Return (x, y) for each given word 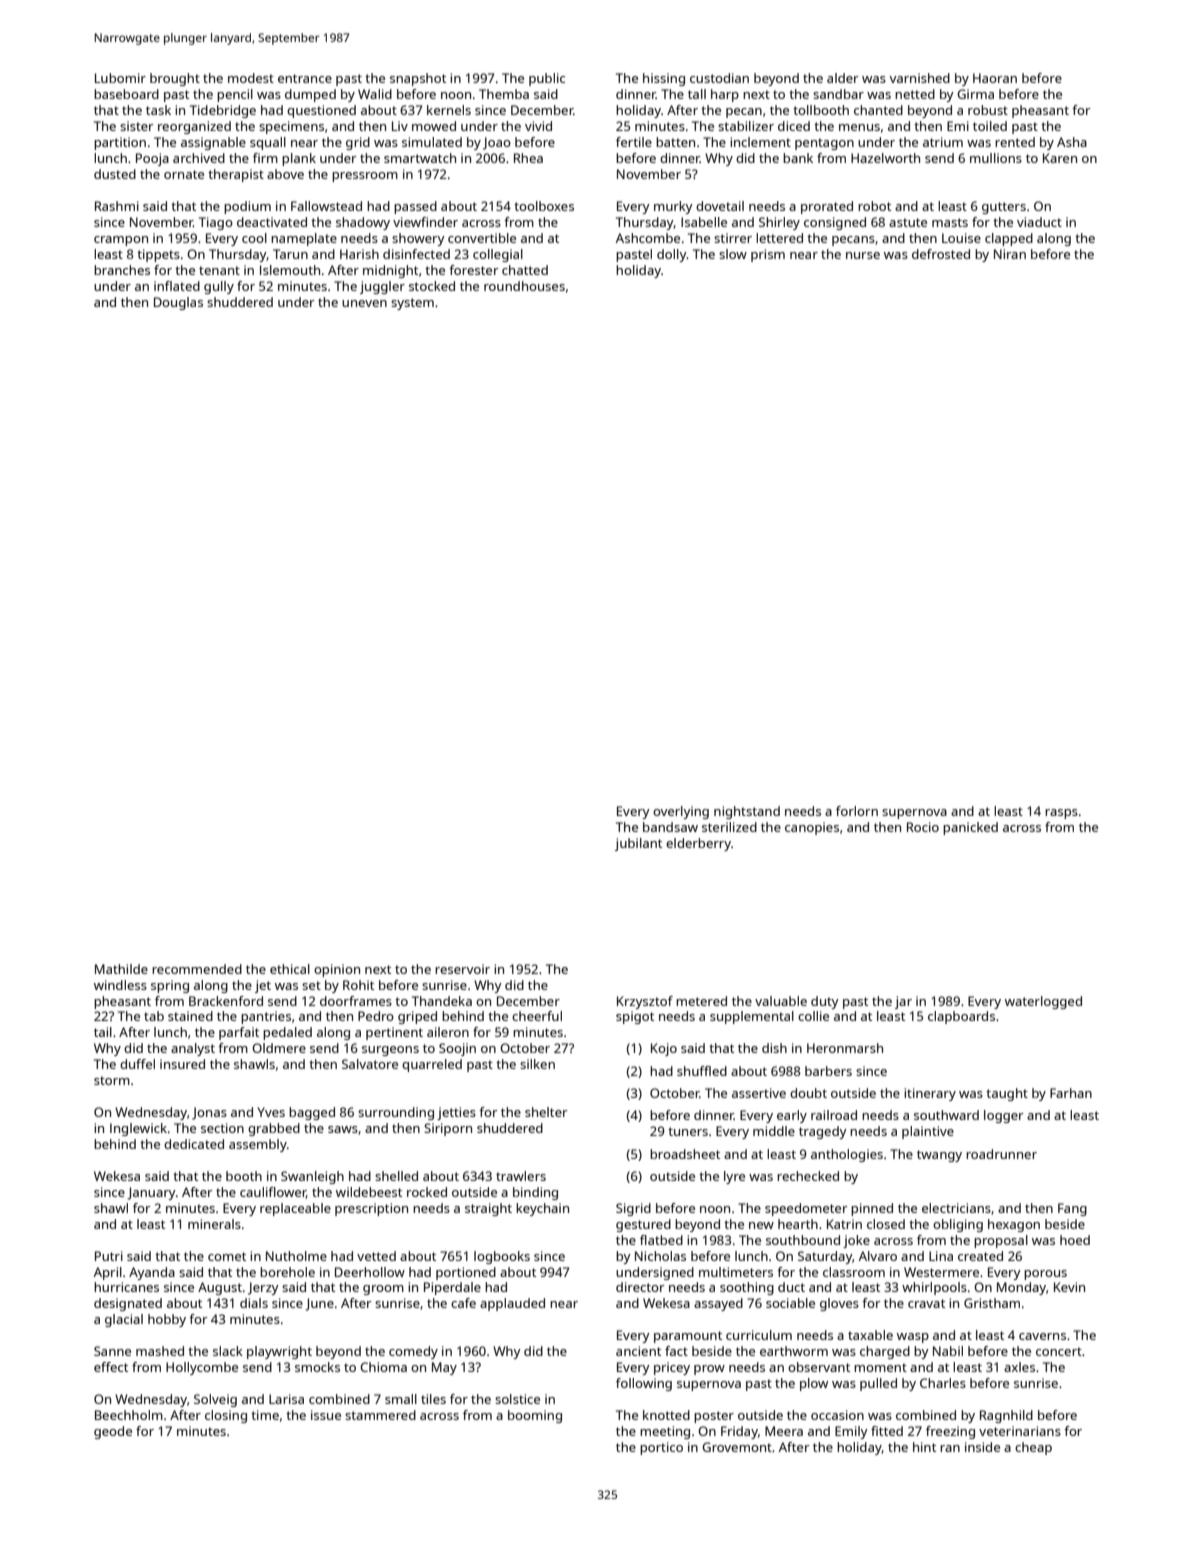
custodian (719, 78)
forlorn (857, 811)
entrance (305, 78)
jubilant (638, 844)
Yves (271, 1112)
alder (843, 78)
